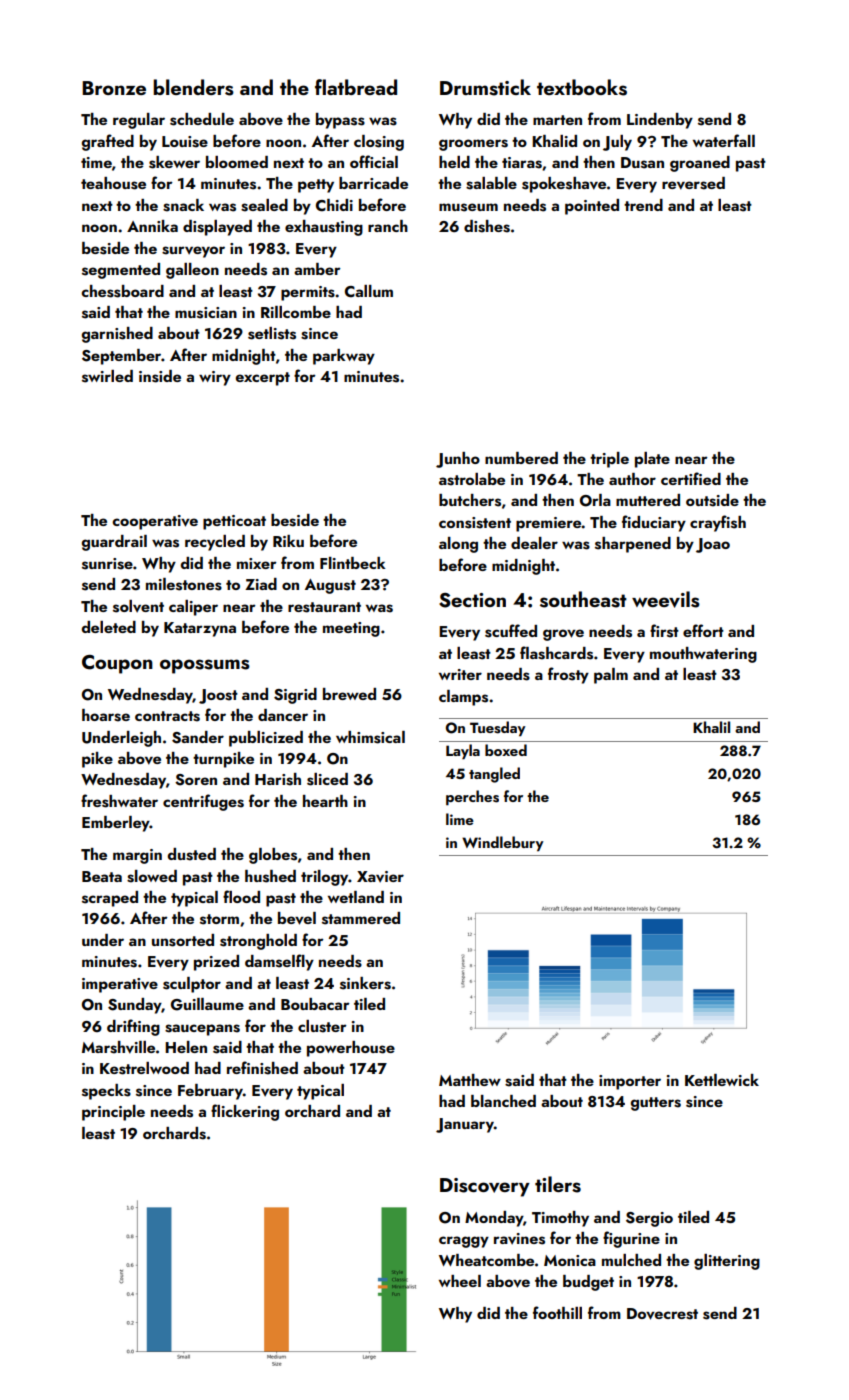  What do you see at coordinates (155, 522) in the page?
I see `cooperative` at bounding box center [155, 522].
